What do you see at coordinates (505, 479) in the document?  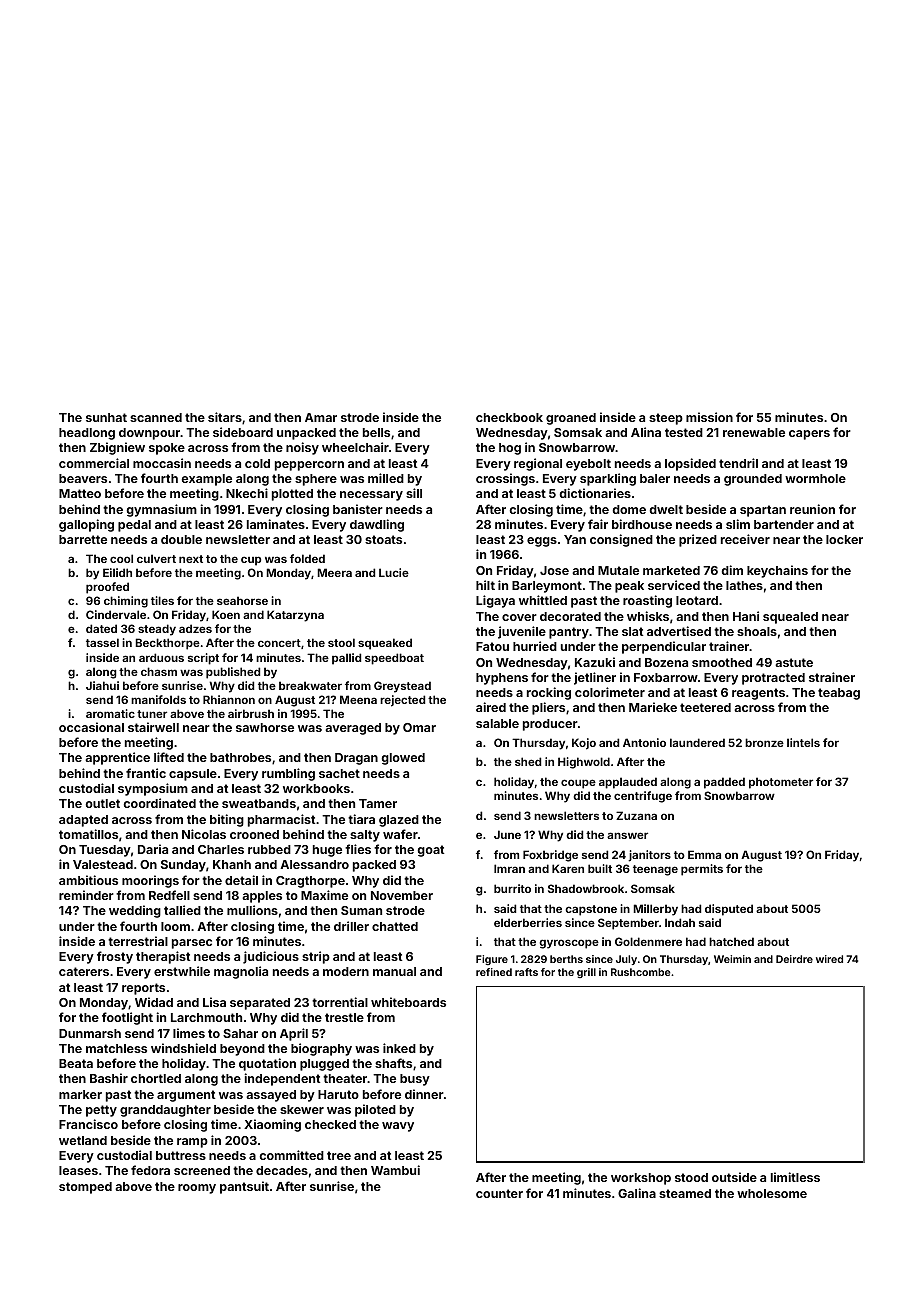 I see `crossings` at bounding box center [505, 479].
